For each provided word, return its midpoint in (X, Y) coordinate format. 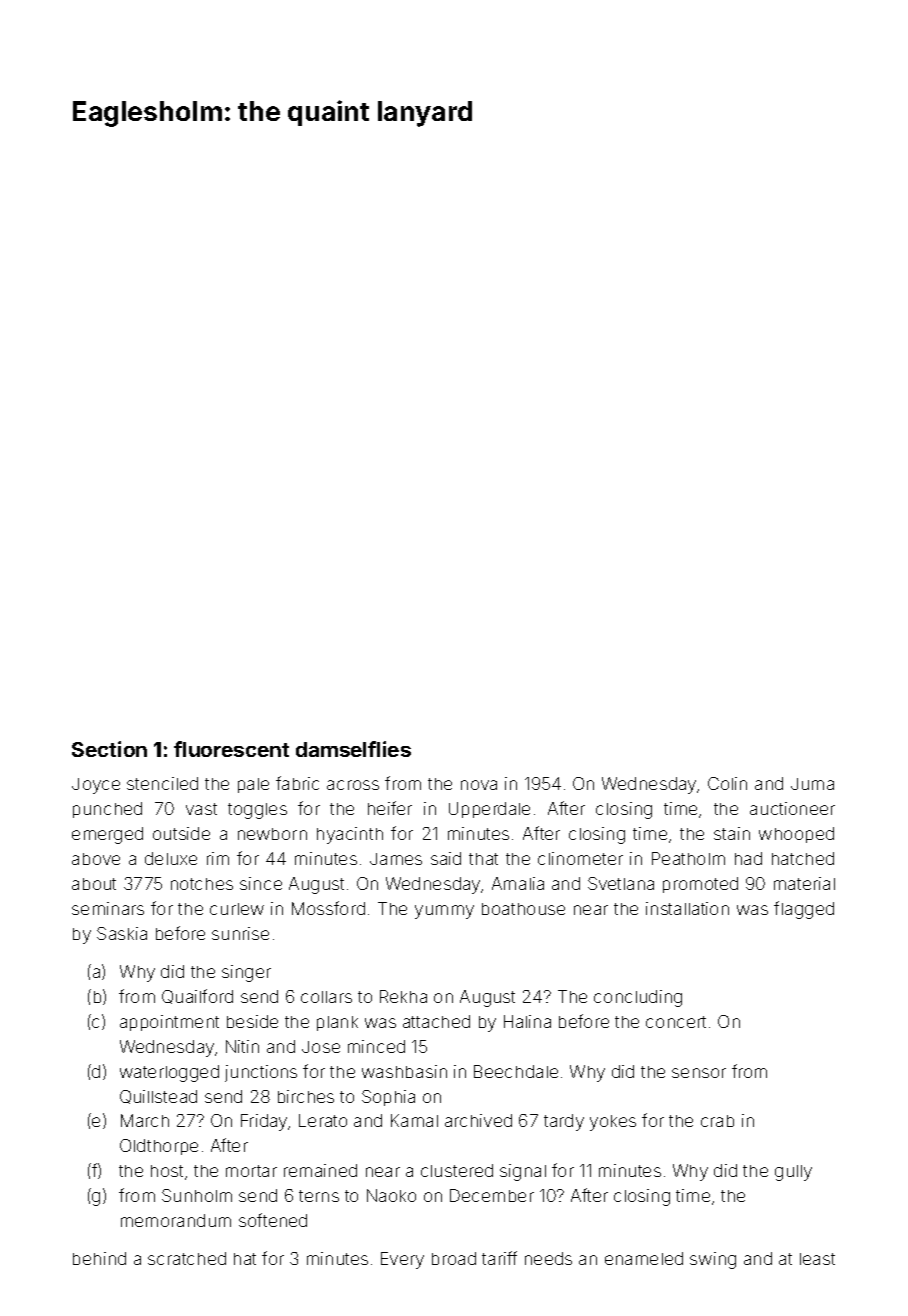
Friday (265, 1122)
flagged (804, 910)
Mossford (328, 908)
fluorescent (231, 749)
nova (479, 785)
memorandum (176, 1220)
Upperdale (489, 810)
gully (793, 1173)
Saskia (122, 933)
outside (181, 833)
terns (319, 1196)
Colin (727, 783)
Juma (812, 784)
